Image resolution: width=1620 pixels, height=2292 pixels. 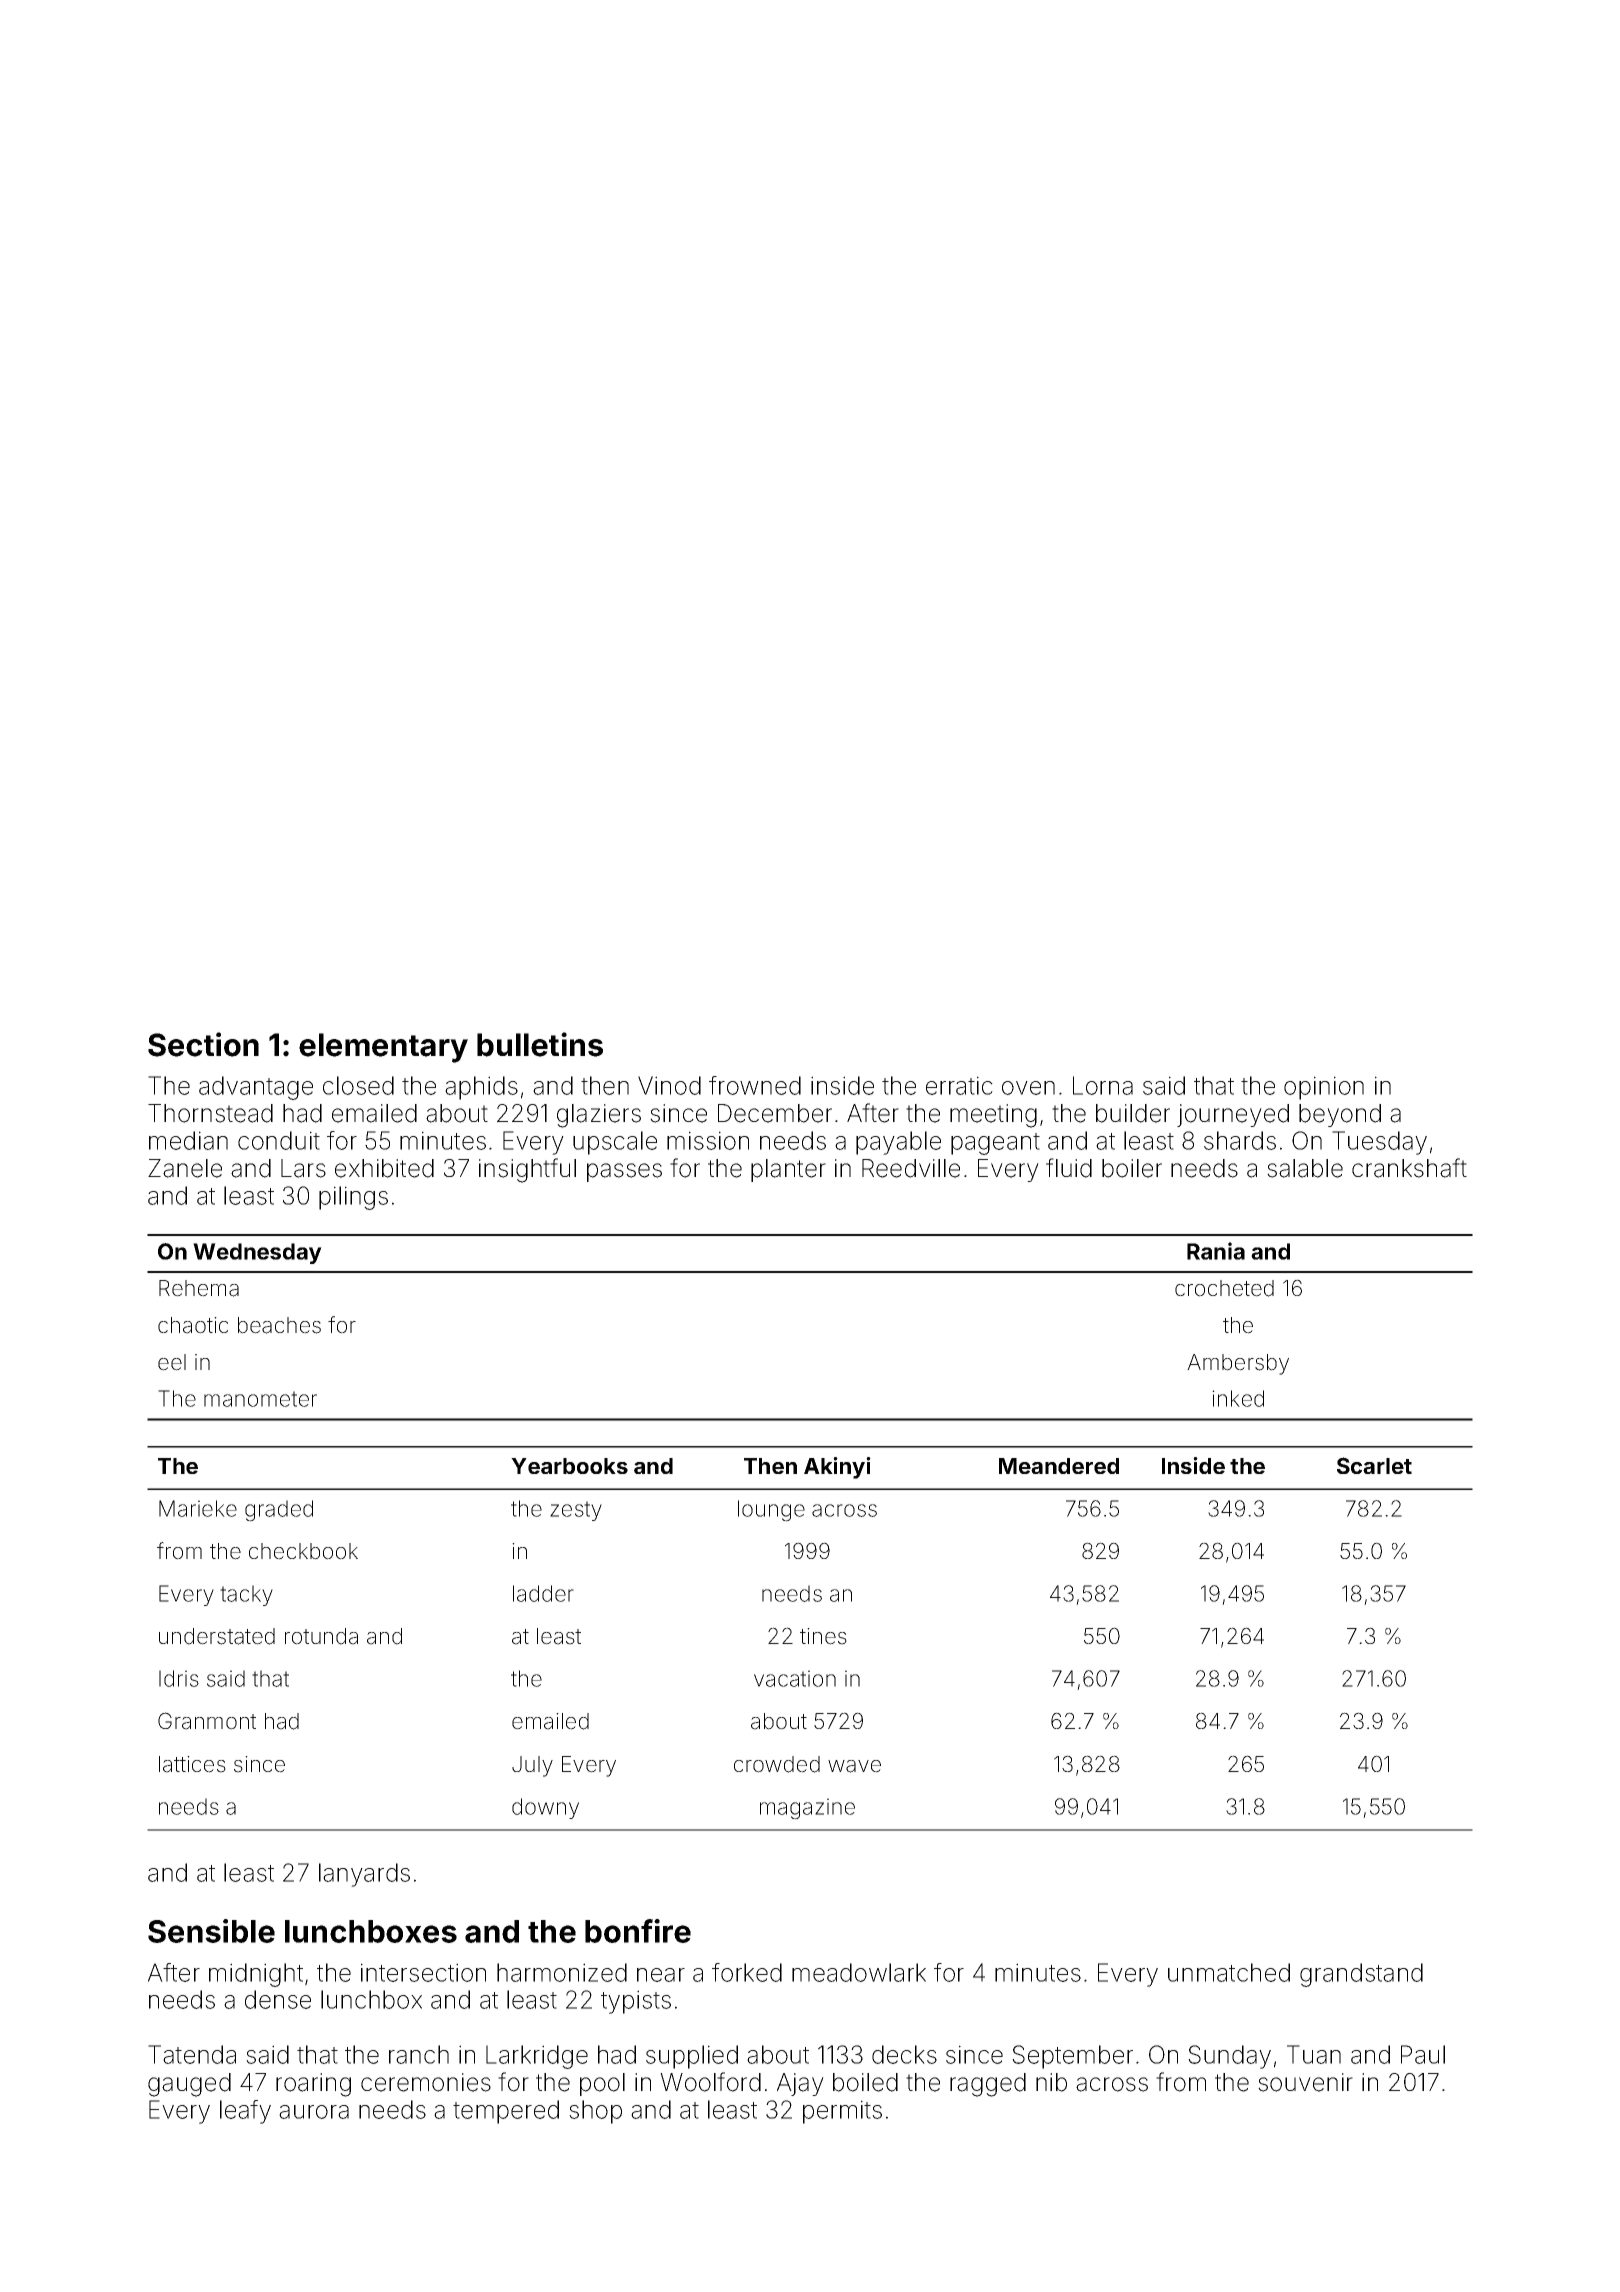 I want to click on Tatenda, so click(x=192, y=2054).
